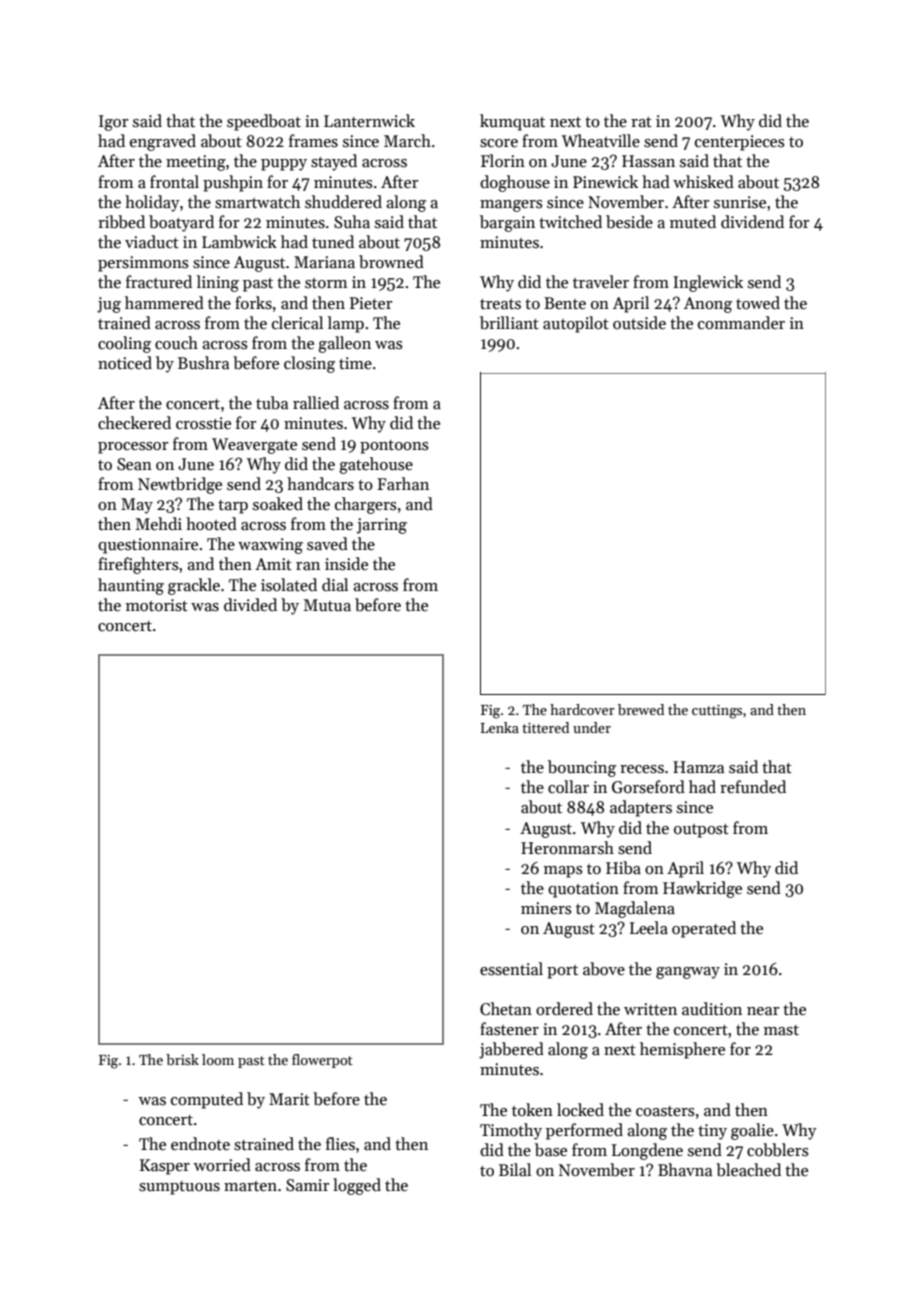 This page has height=1311, width=924. I want to click on firefighters, so click(138, 565).
